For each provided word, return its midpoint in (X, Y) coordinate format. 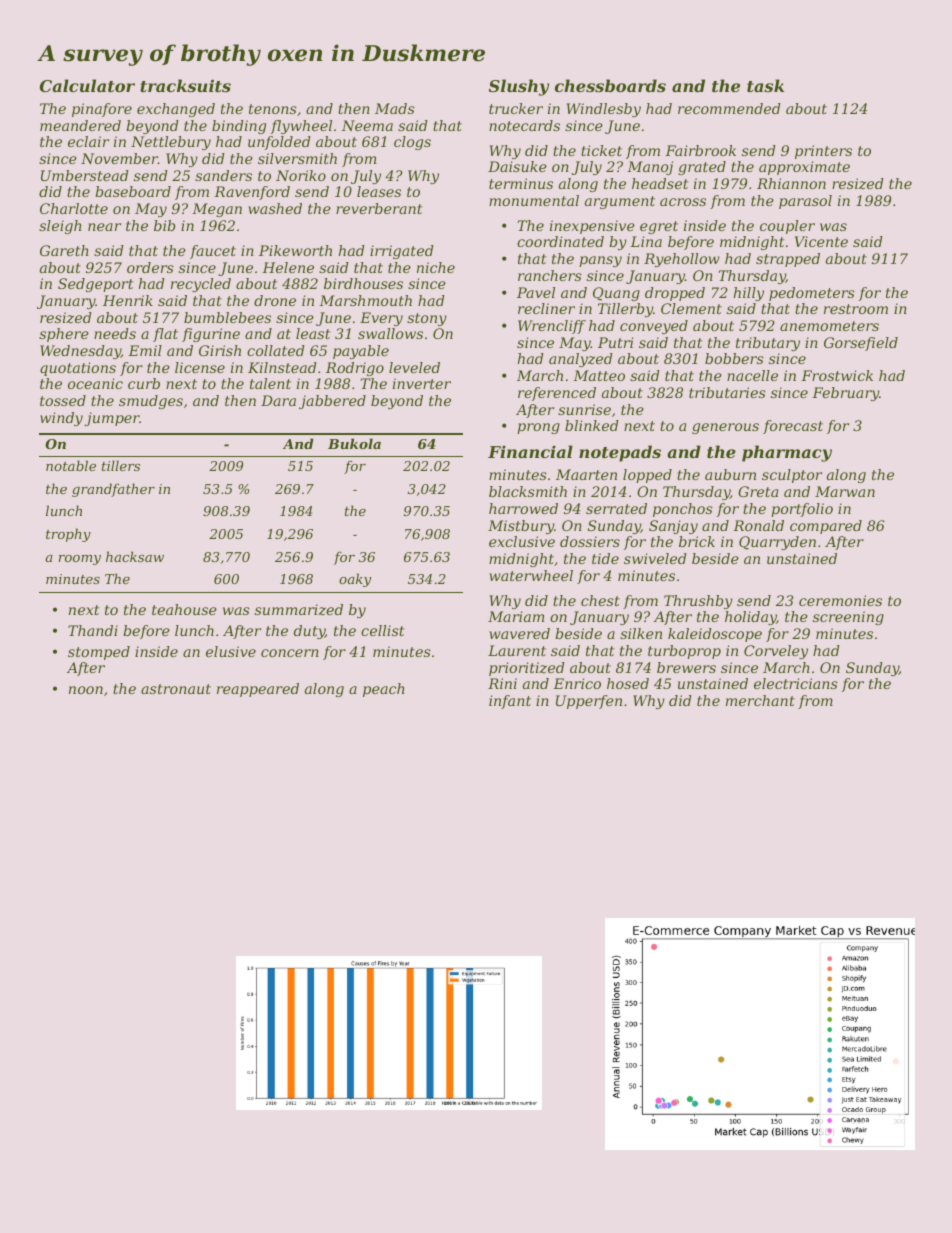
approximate (804, 168)
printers (823, 152)
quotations (78, 369)
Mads (395, 108)
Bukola (354, 443)
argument (620, 202)
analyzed (581, 360)
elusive (231, 651)
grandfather (113, 490)
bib (164, 225)
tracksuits (185, 85)
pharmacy (787, 453)
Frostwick (837, 375)
